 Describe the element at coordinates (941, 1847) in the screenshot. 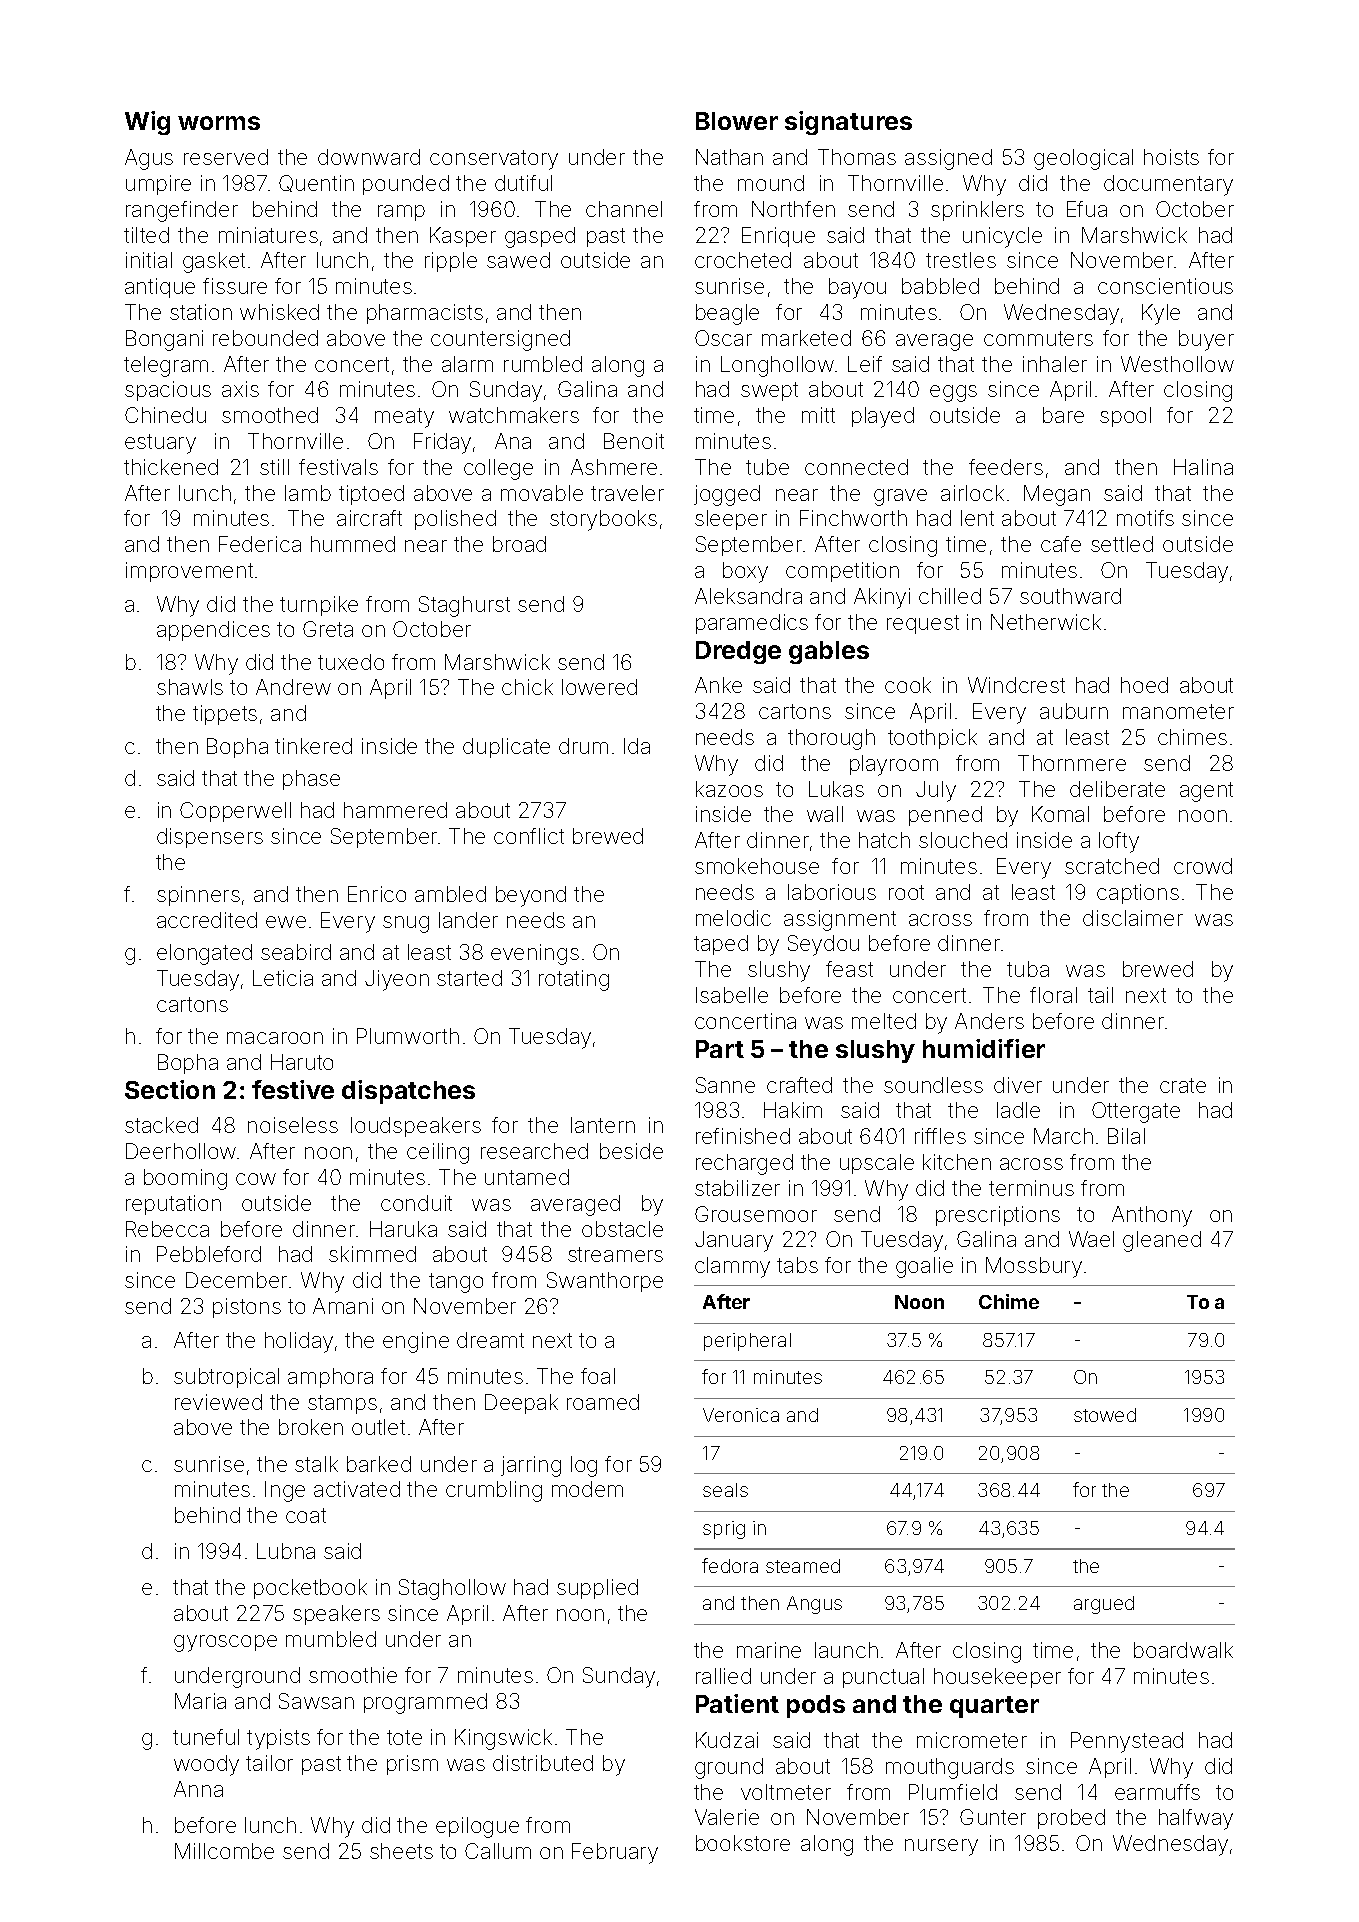

I see `nursery` at that location.
